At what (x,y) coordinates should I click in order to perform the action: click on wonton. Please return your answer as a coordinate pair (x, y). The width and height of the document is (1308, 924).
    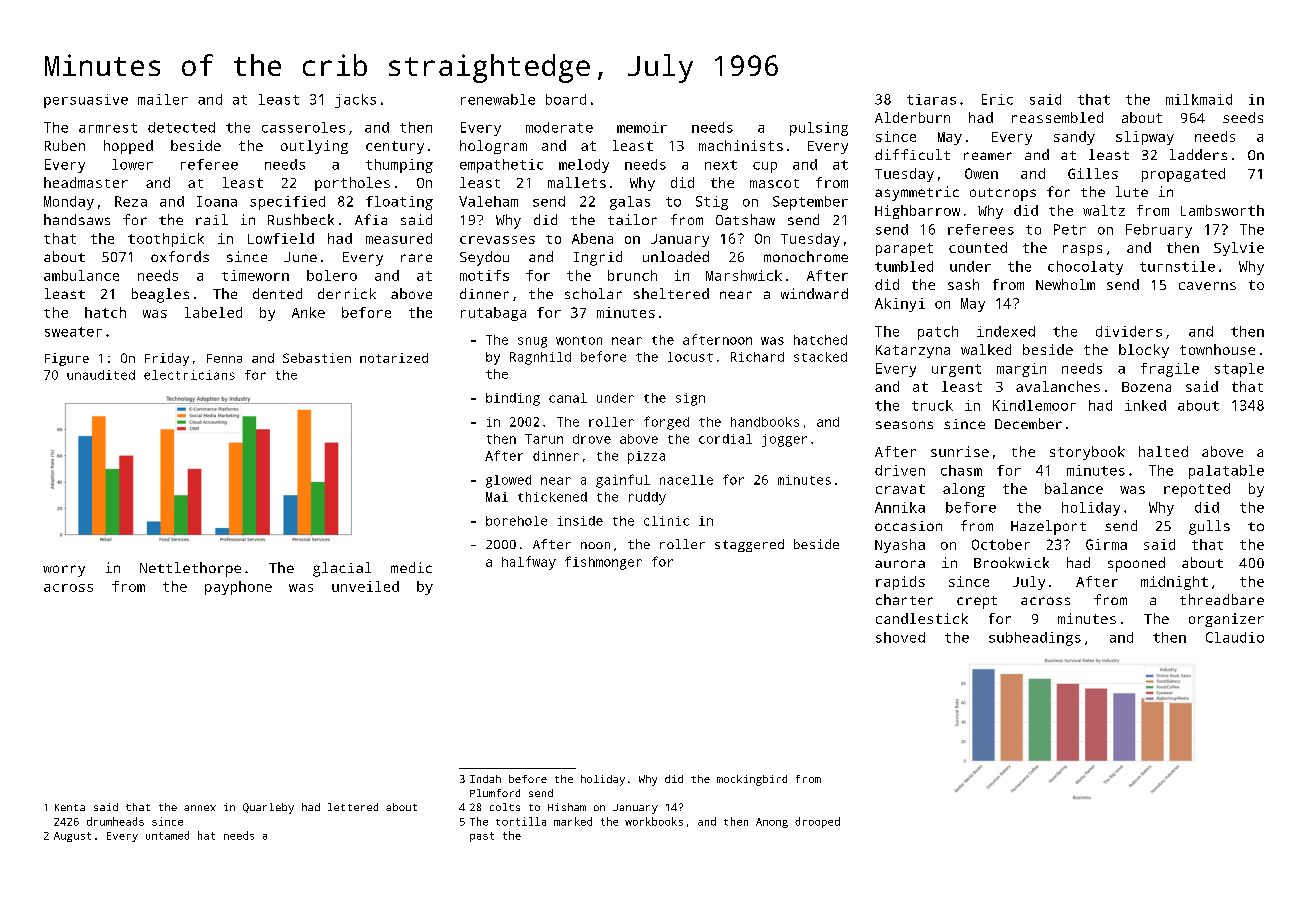
    Looking at the image, I should click on (579, 340).
